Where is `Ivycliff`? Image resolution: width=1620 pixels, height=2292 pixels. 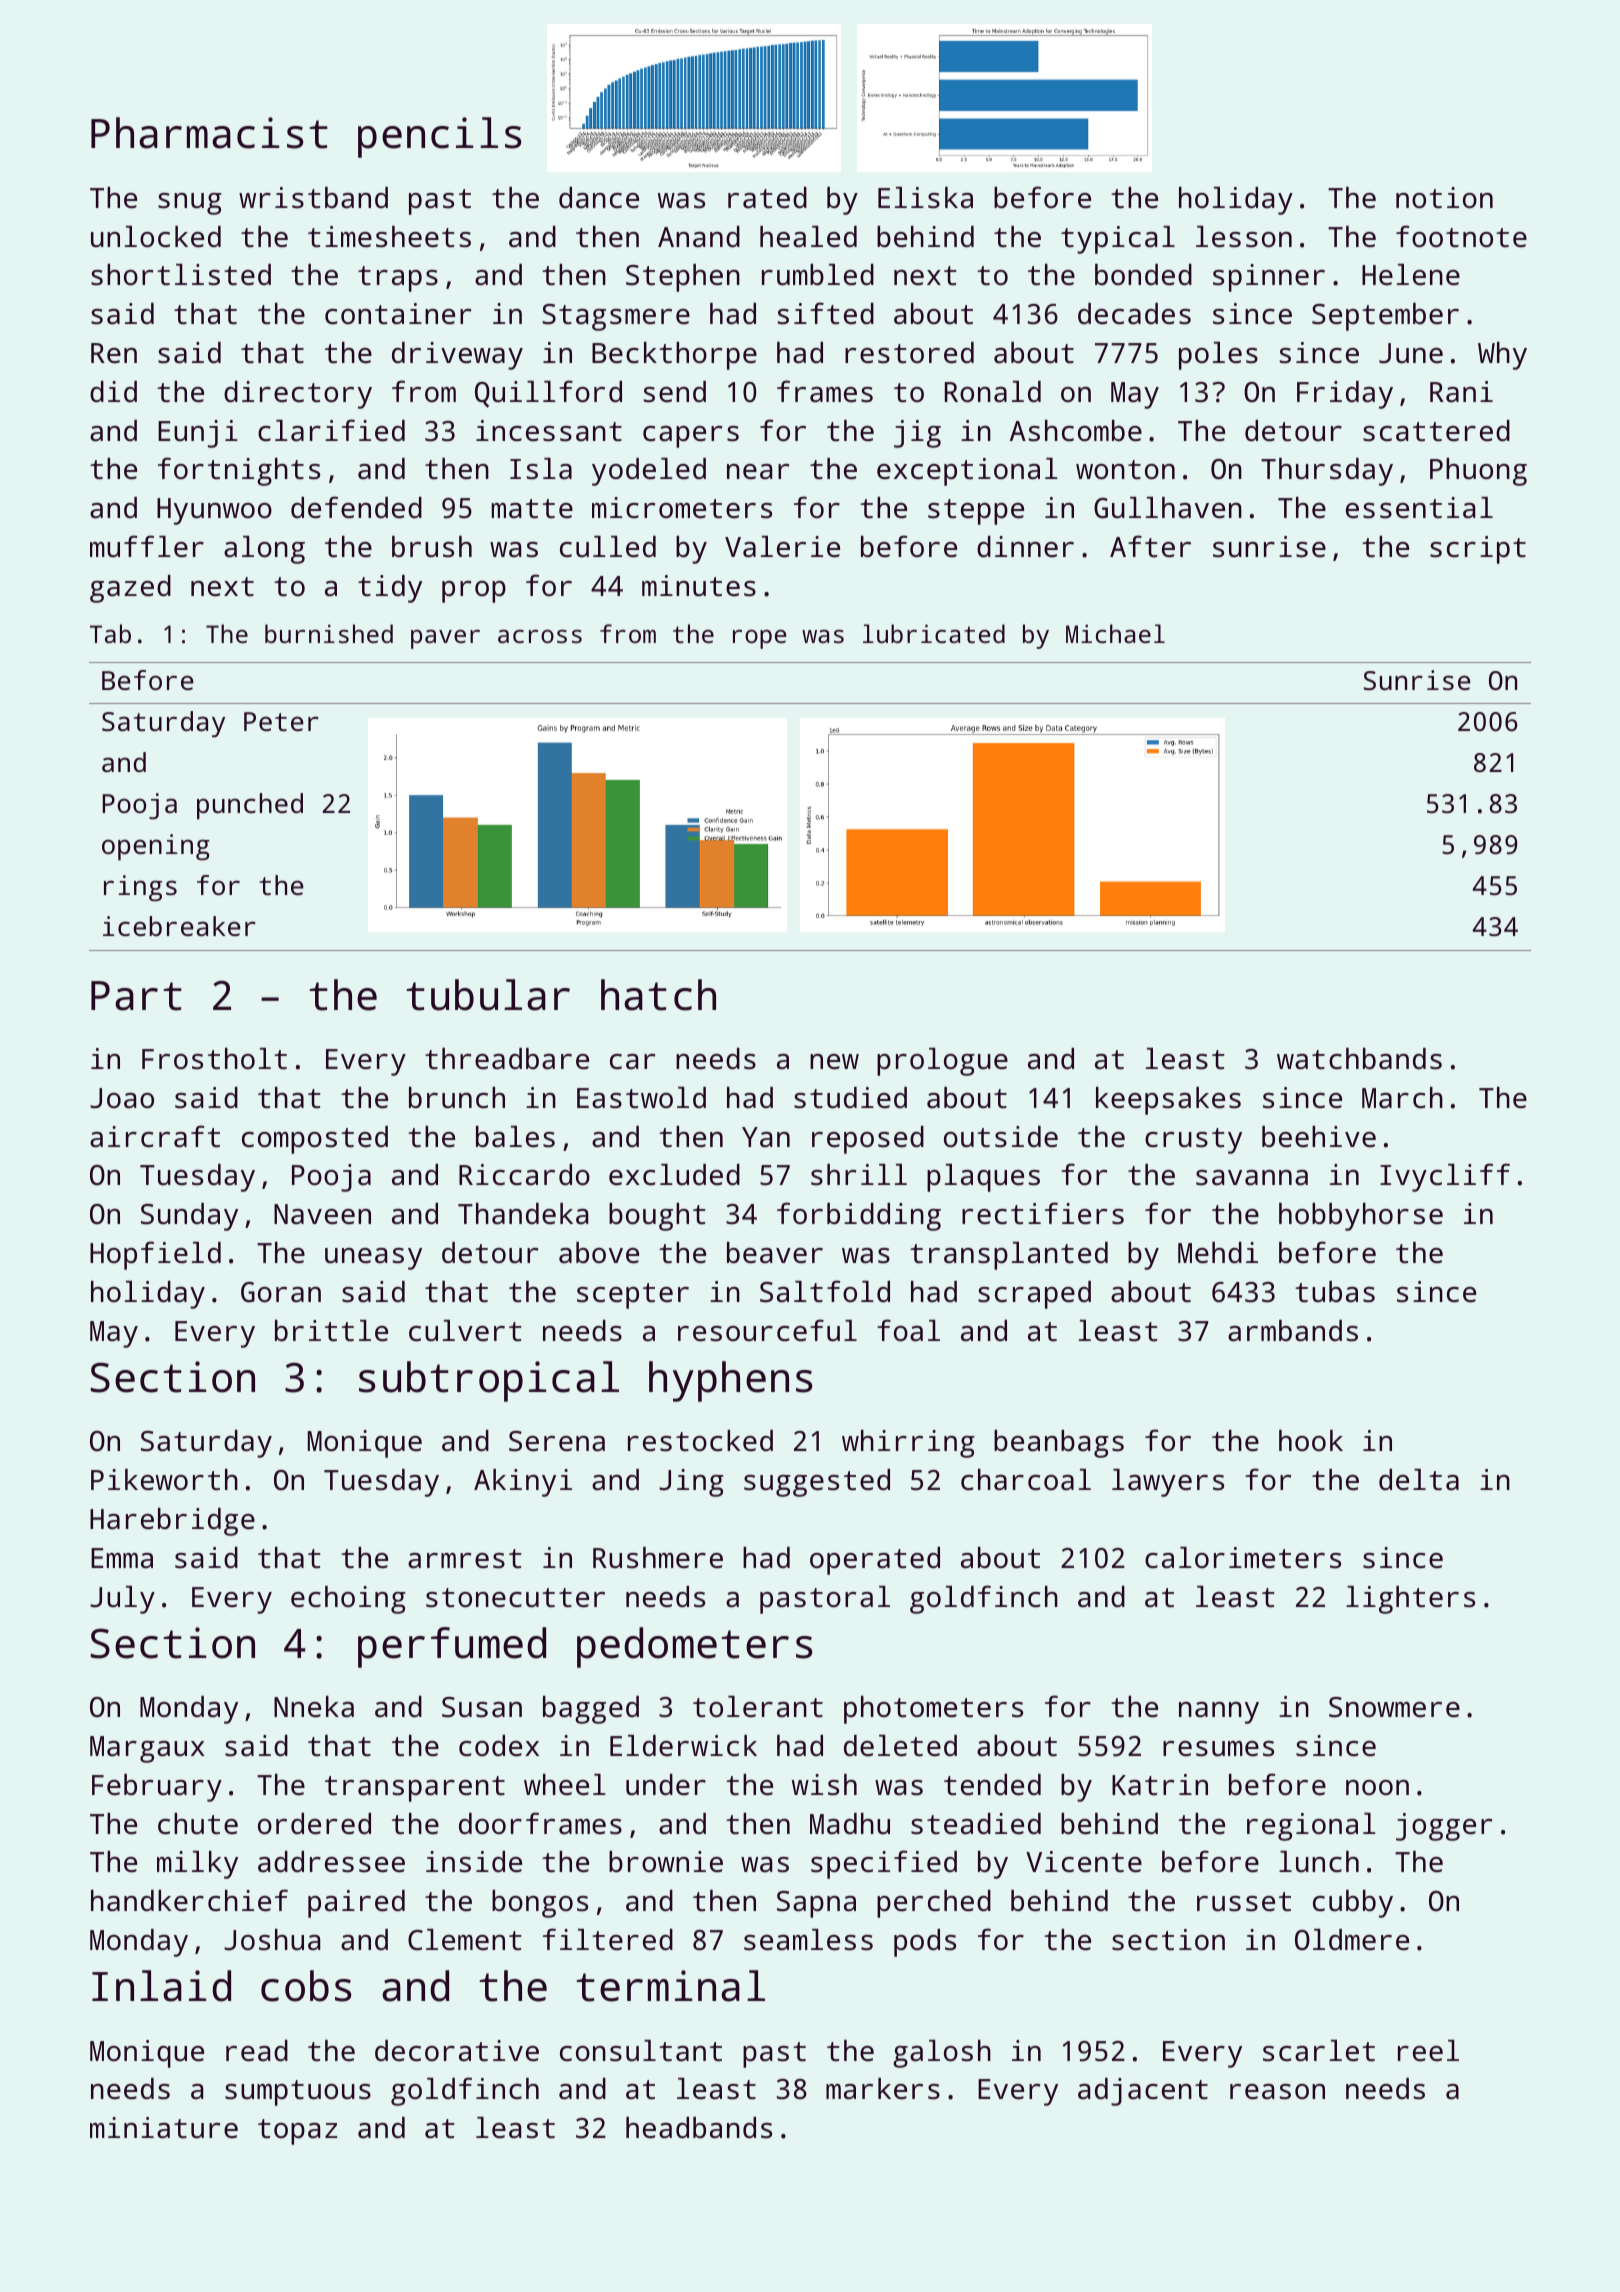 Ivycliff is located at coordinates (1445, 1177).
